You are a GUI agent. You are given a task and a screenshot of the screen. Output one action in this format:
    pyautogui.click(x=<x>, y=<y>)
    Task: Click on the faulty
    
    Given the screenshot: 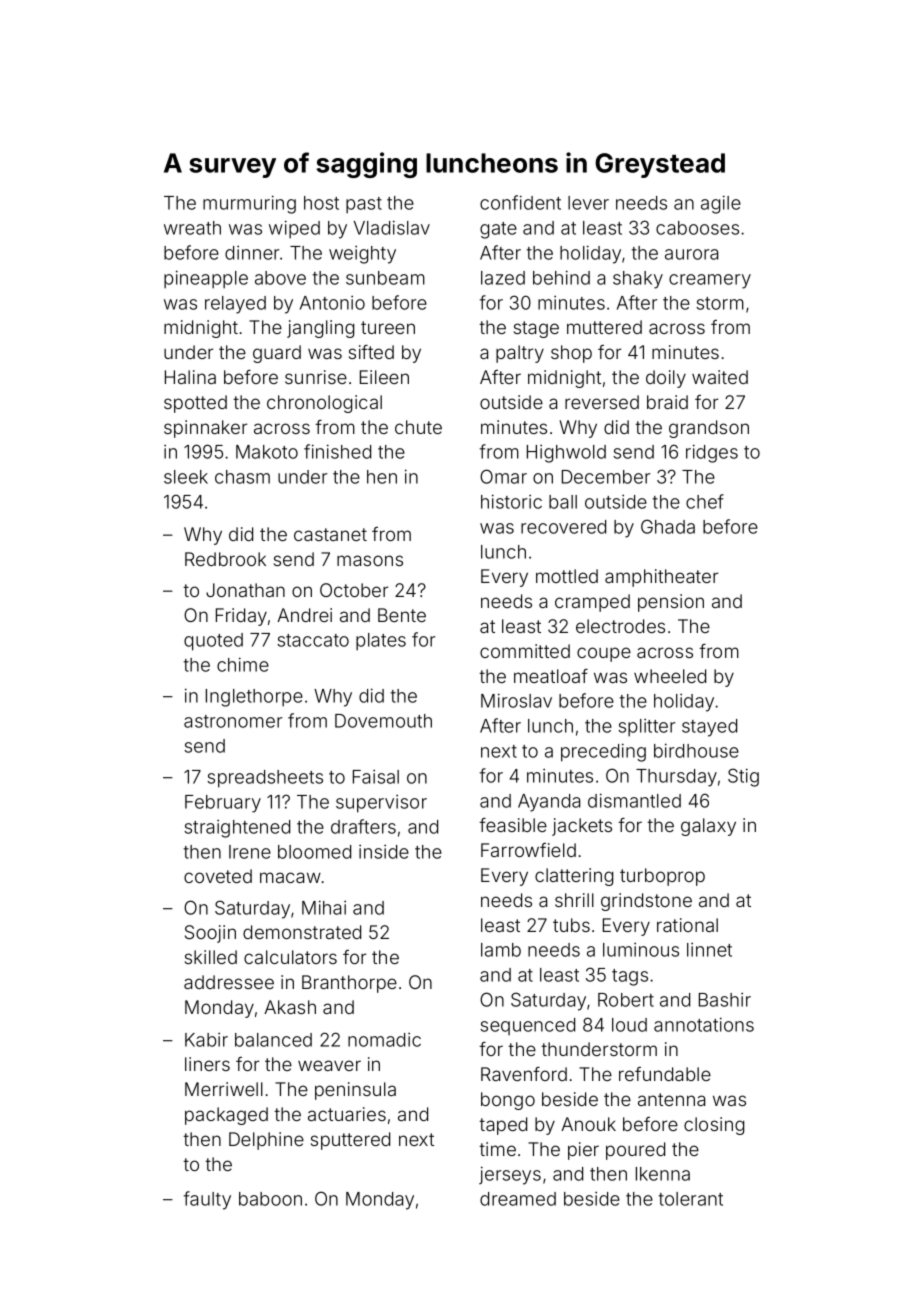 What is the action you would take?
    pyautogui.click(x=207, y=1200)
